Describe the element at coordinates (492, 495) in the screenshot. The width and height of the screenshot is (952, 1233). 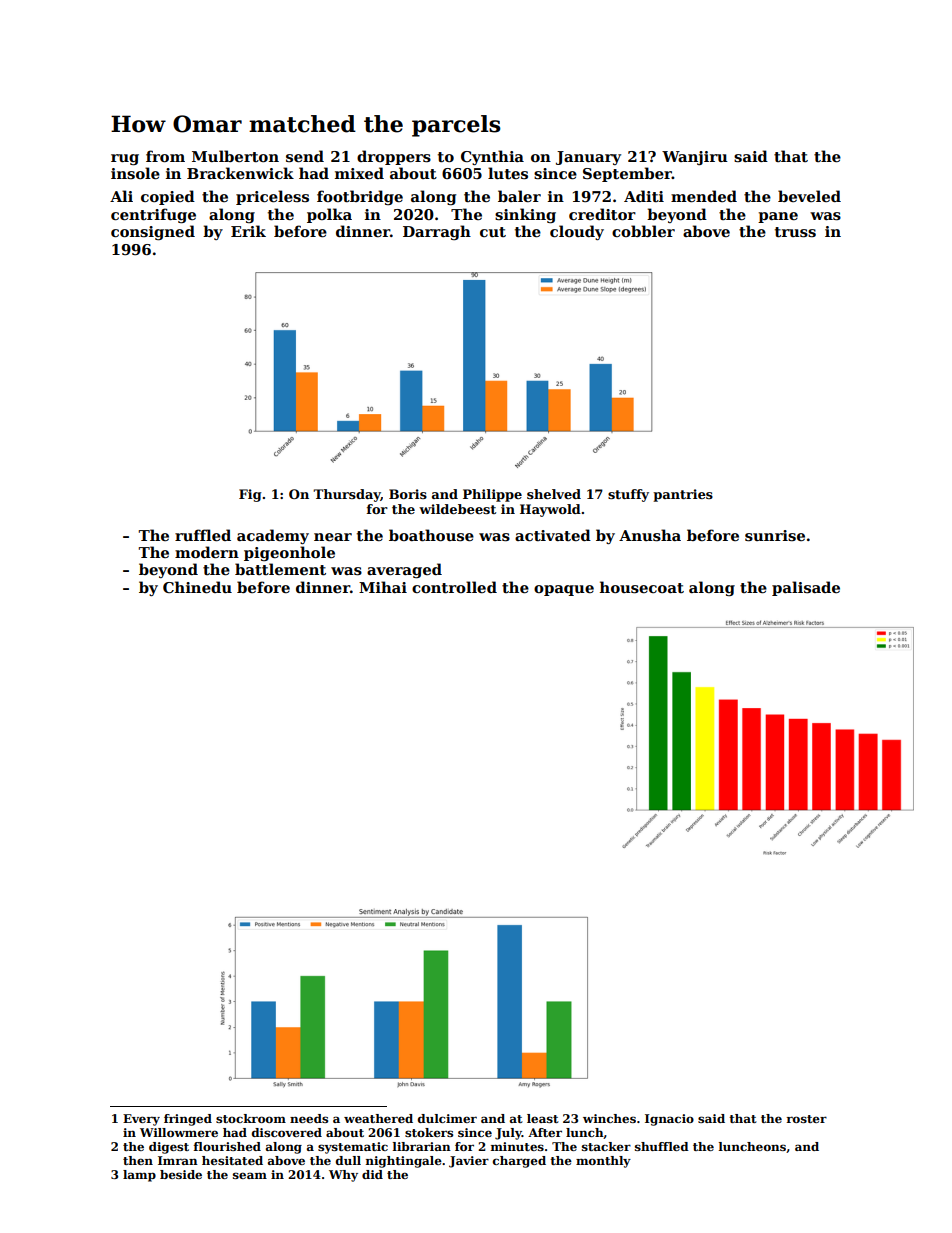
I see `Philippe` at that location.
